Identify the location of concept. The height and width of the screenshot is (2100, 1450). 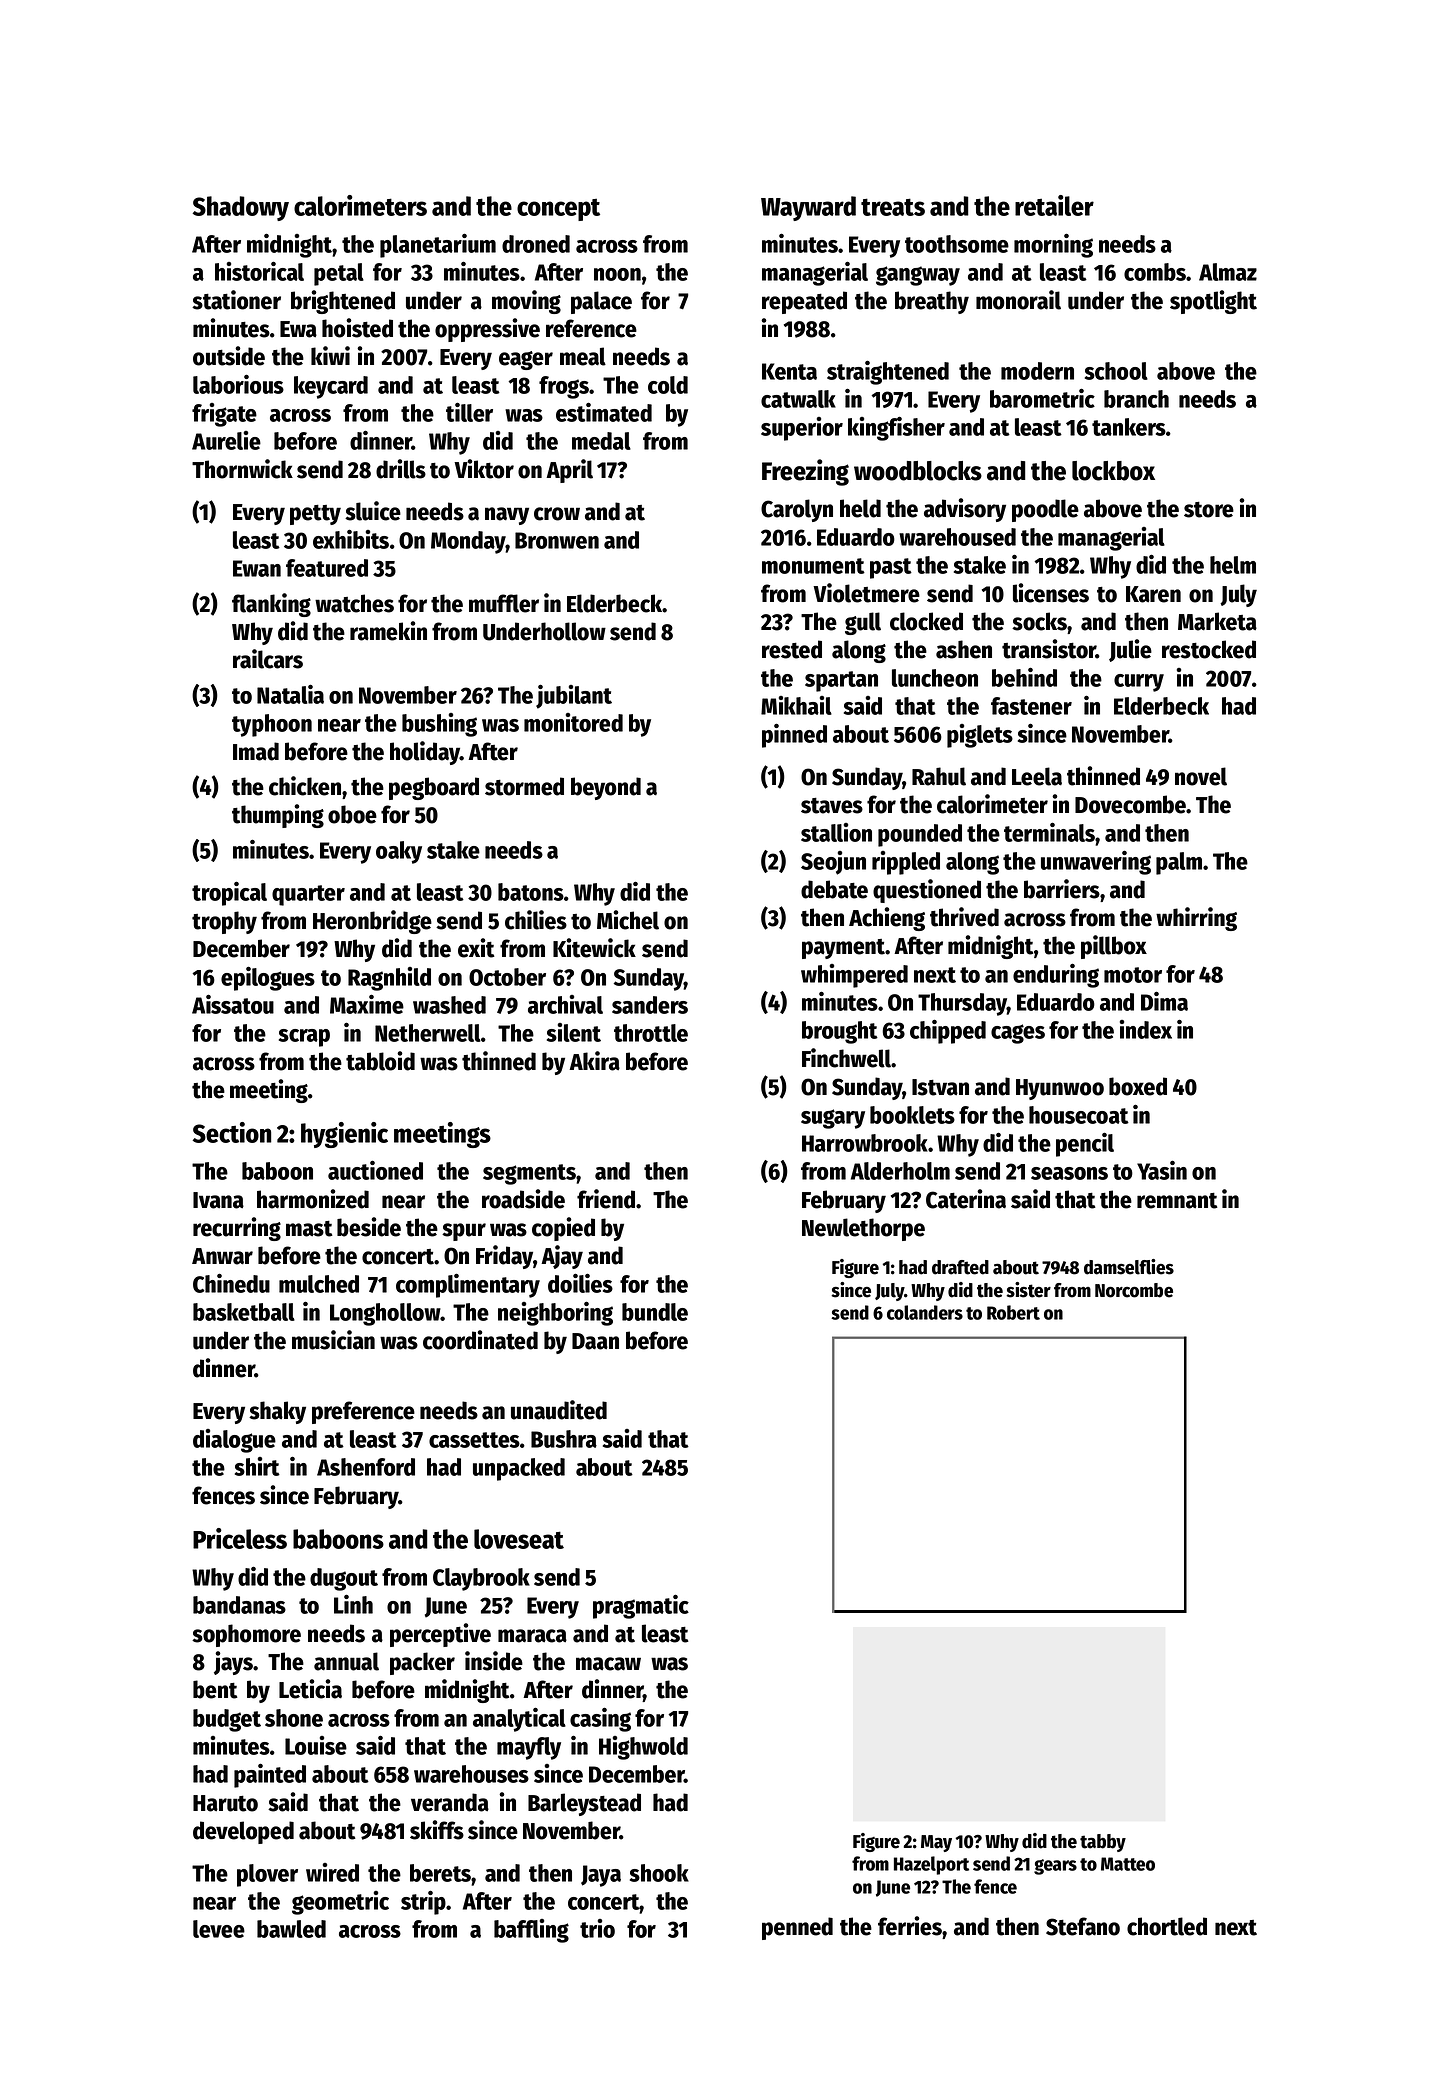
(558, 210).
